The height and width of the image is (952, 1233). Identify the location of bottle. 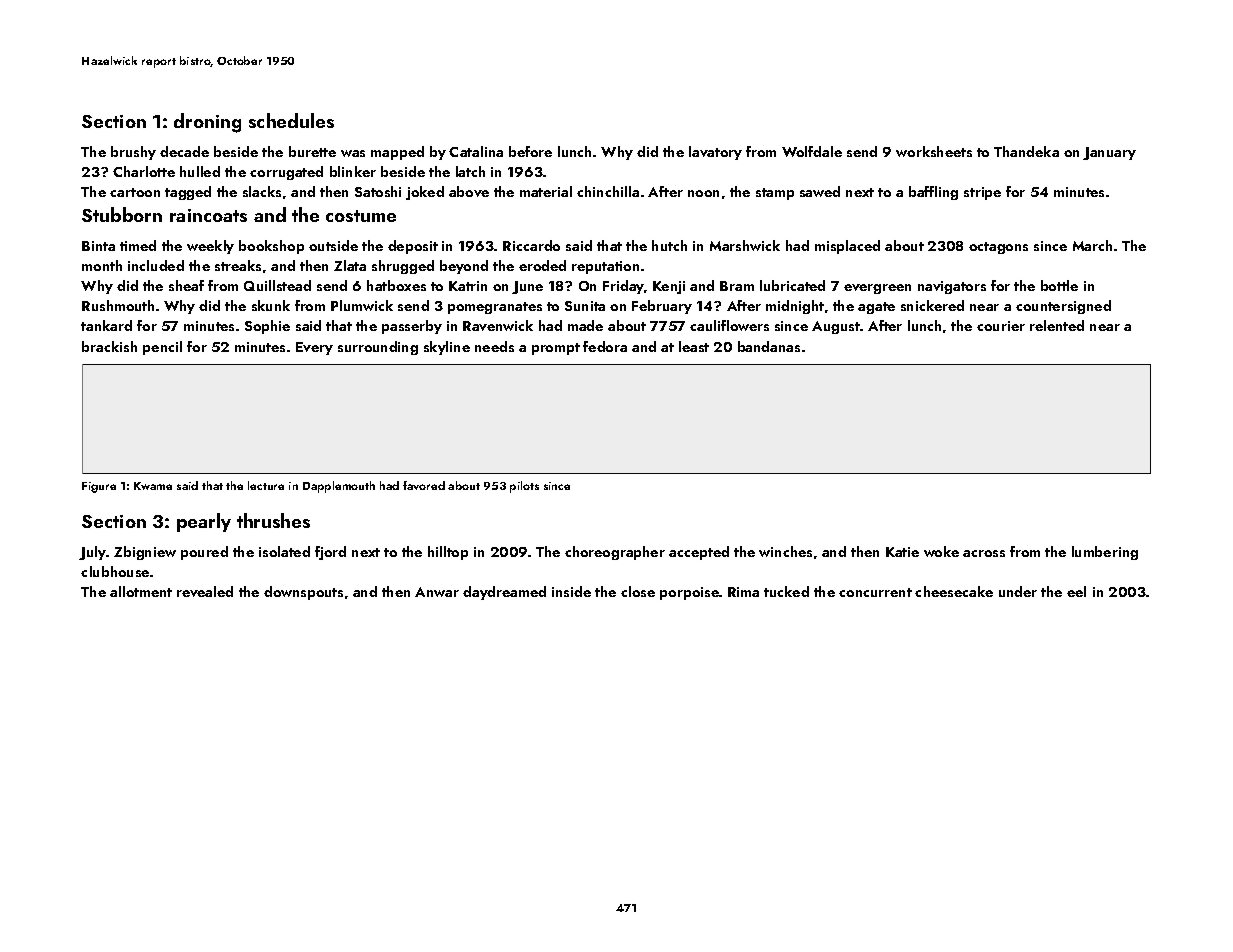
(1059, 285).
